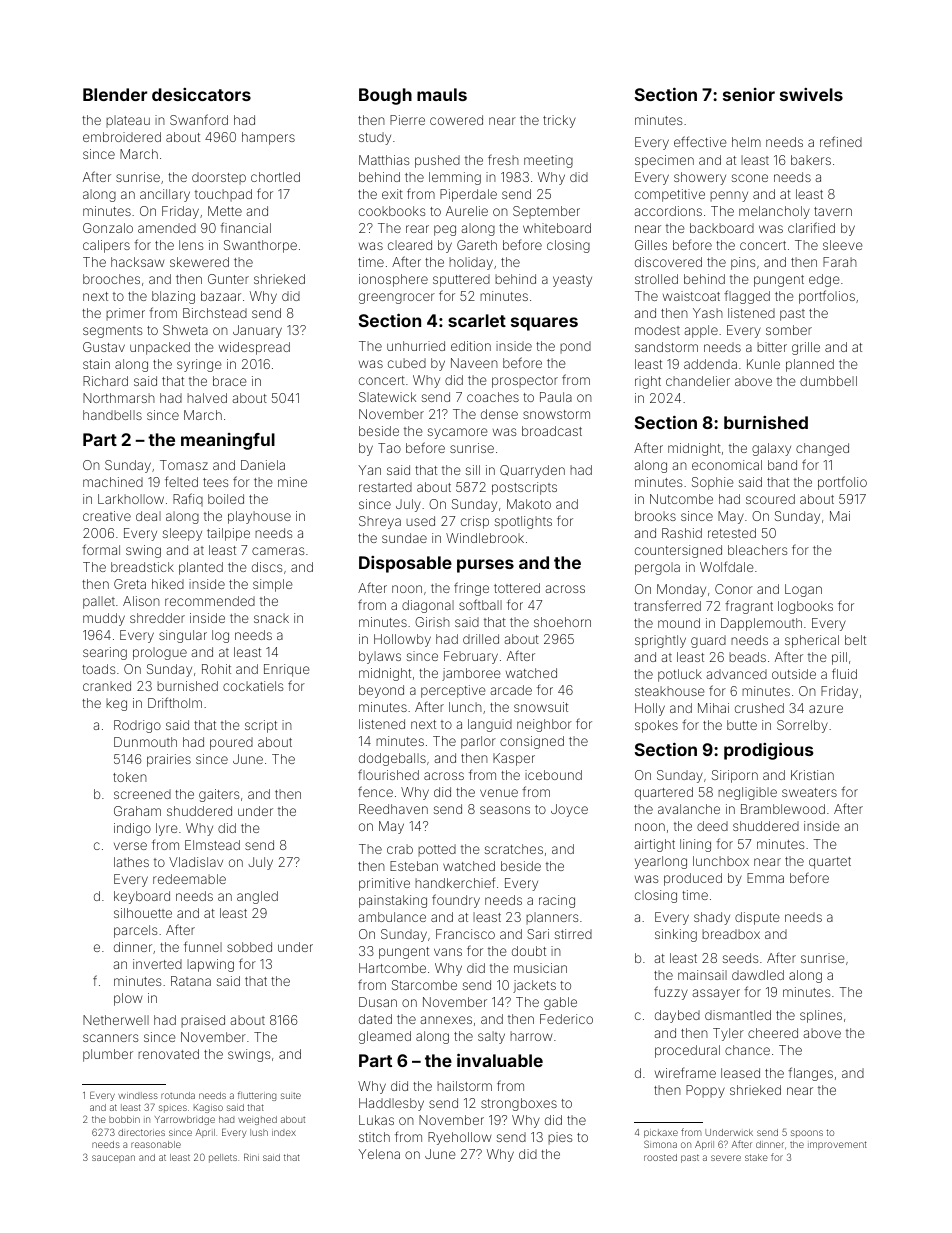 The height and width of the screenshot is (1233, 952). What do you see at coordinates (210, 601) in the screenshot?
I see `recommended` at bounding box center [210, 601].
